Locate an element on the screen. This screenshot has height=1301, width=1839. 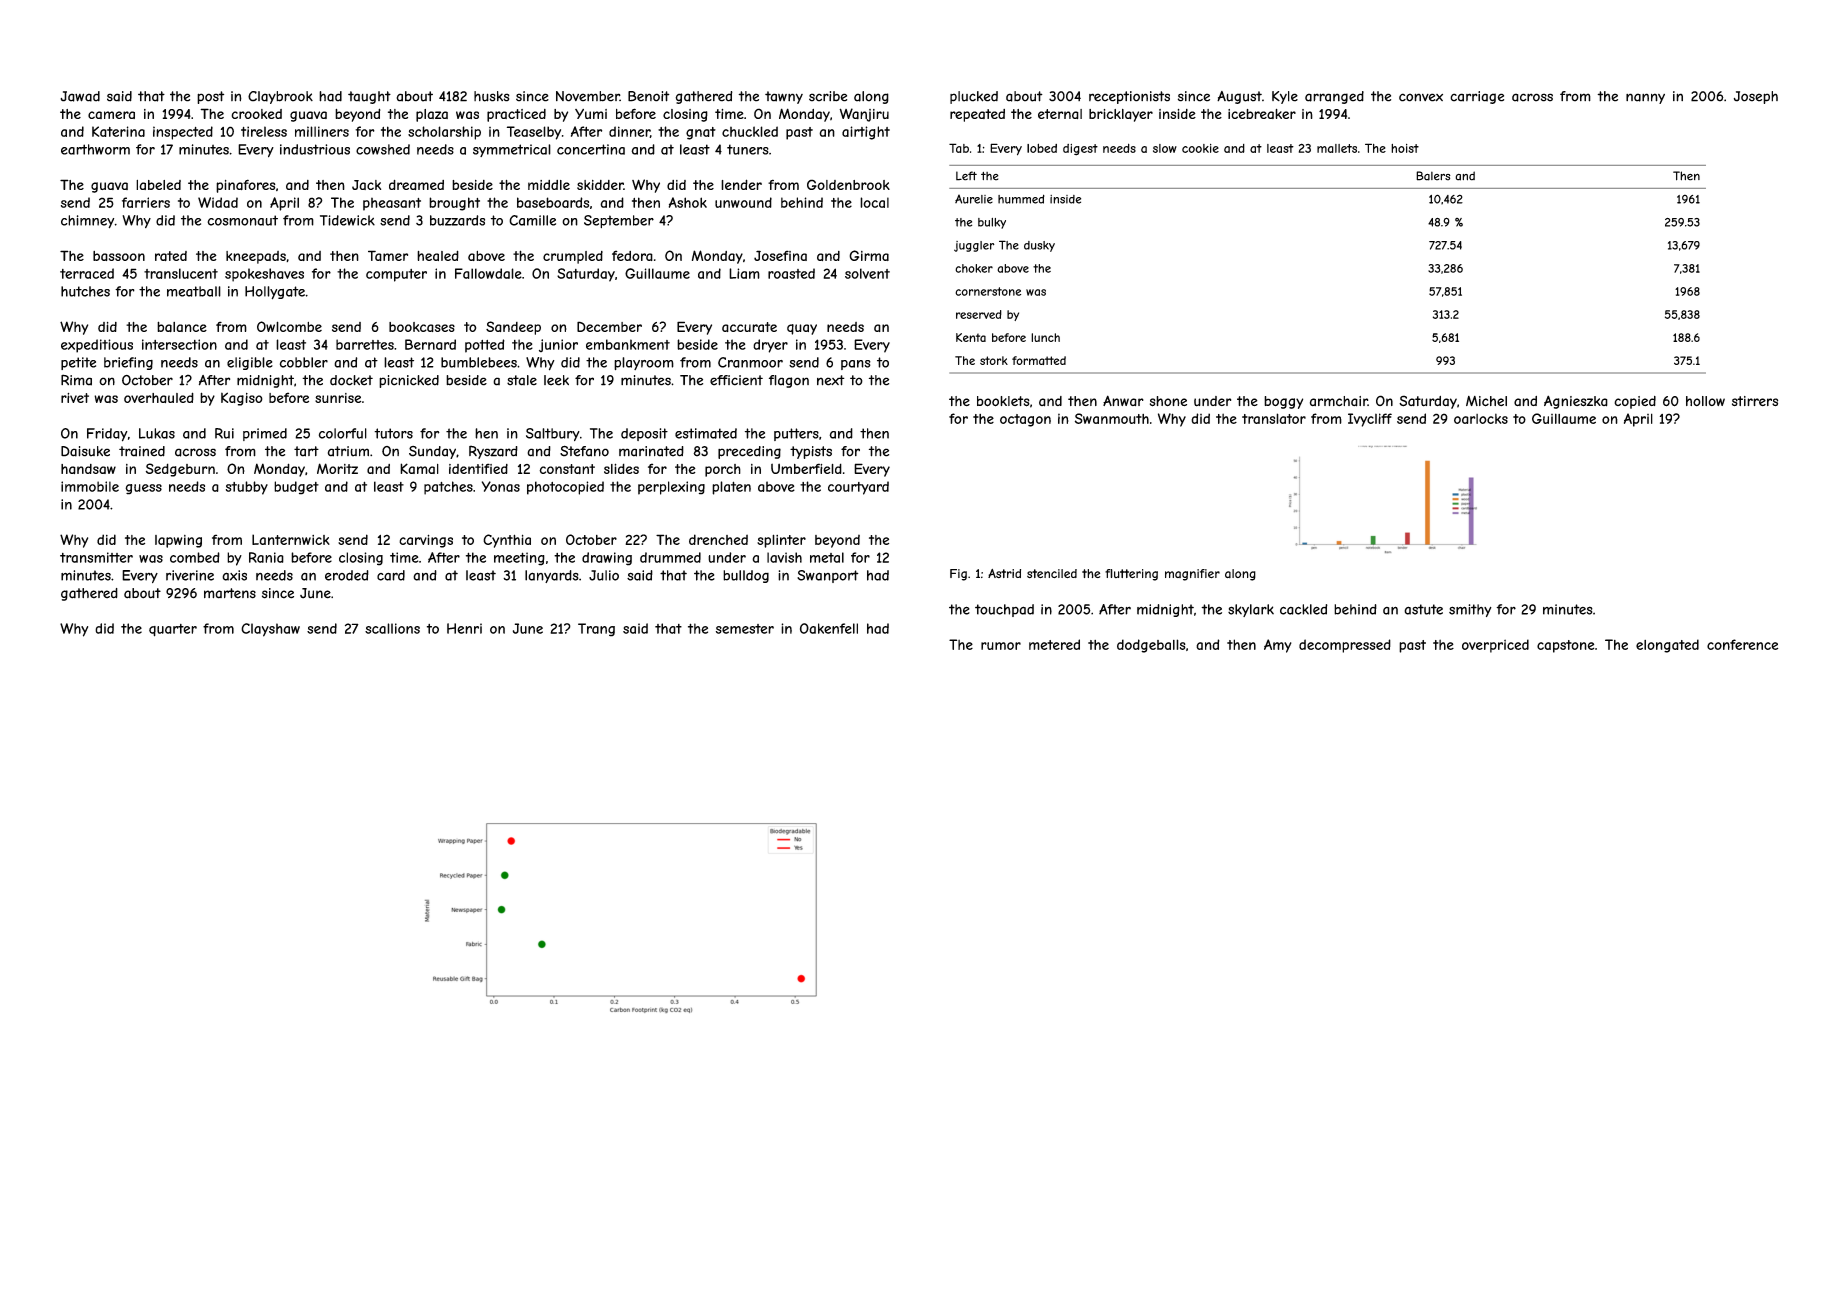
arranged is located at coordinates (1334, 97).
